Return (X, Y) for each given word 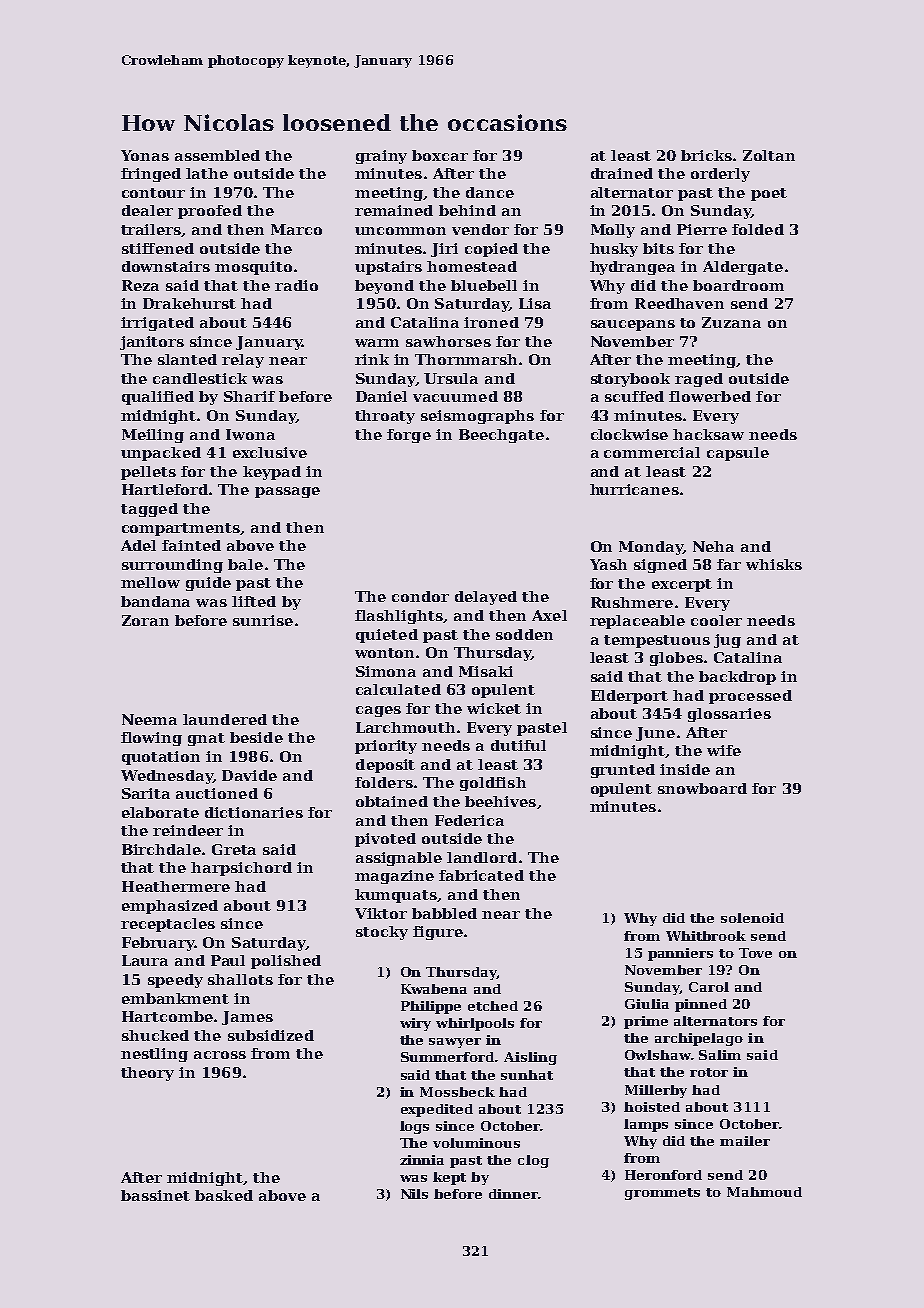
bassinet (155, 1195)
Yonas (145, 155)
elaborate (160, 812)
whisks (774, 564)
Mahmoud (764, 1192)
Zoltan (769, 155)
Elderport (629, 697)
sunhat (527, 1075)
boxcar (440, 155)
